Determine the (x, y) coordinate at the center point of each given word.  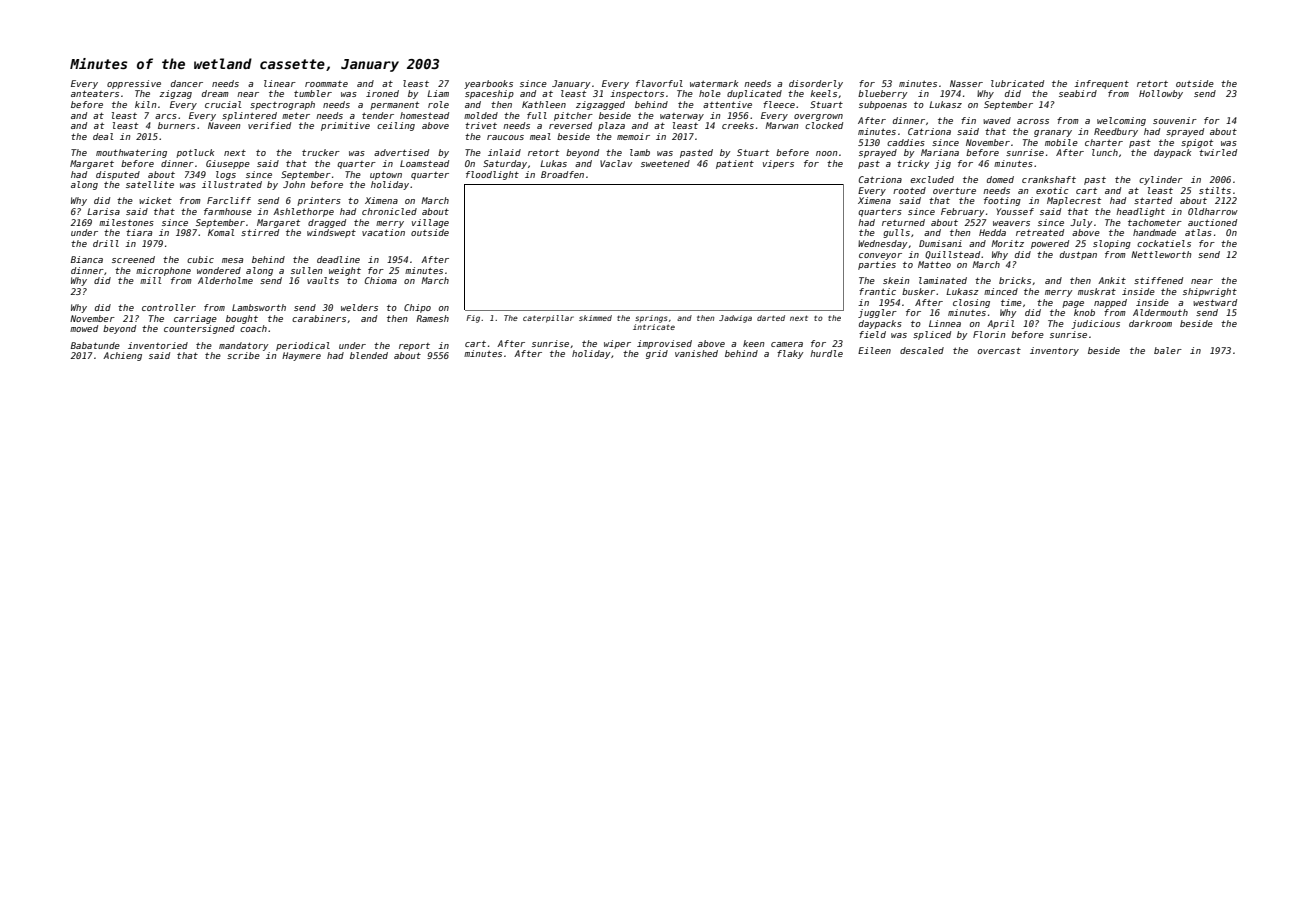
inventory (1054, 351)
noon (826, 153)
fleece (779, 104)
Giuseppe (228, 164)
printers (319, 201)
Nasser (966, 83)
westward (1215, 302)
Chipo (417, 308)
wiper (617, 344)
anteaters (95, 93)
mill (150, 280)
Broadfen (562, 174)
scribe (243, 355)
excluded (932, 179)
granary (1053, 133)
